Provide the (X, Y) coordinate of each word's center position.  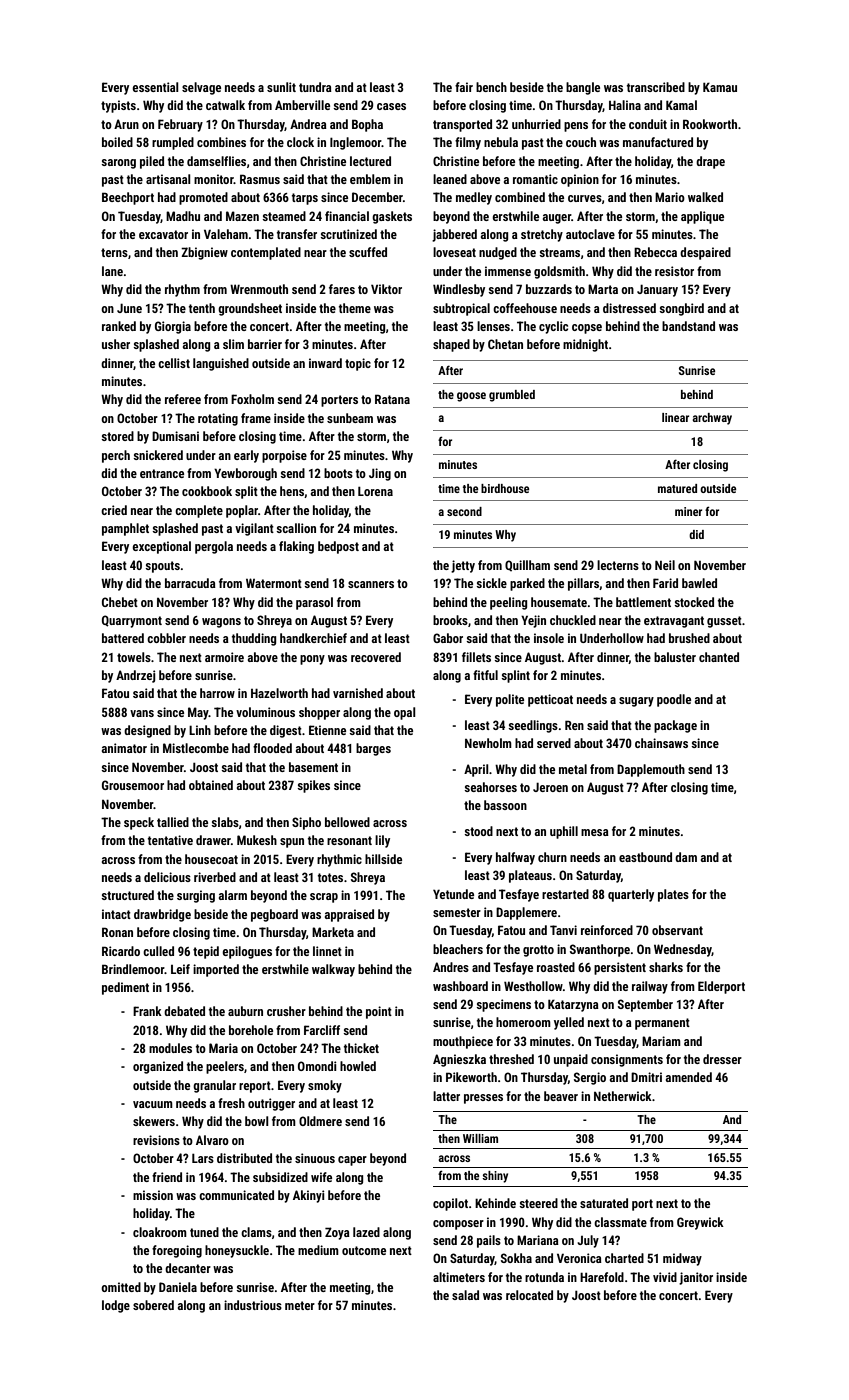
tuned (204, 1232)
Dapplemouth (651, 770)
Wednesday (683, 950)
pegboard (274, 915)
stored (117, 436)
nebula (501, 142)
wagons (221, 623)
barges (373, 749)
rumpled (173, 143)
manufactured (658, 142)
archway (712, 419)
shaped (451, 345)
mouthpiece (463, 1042)
